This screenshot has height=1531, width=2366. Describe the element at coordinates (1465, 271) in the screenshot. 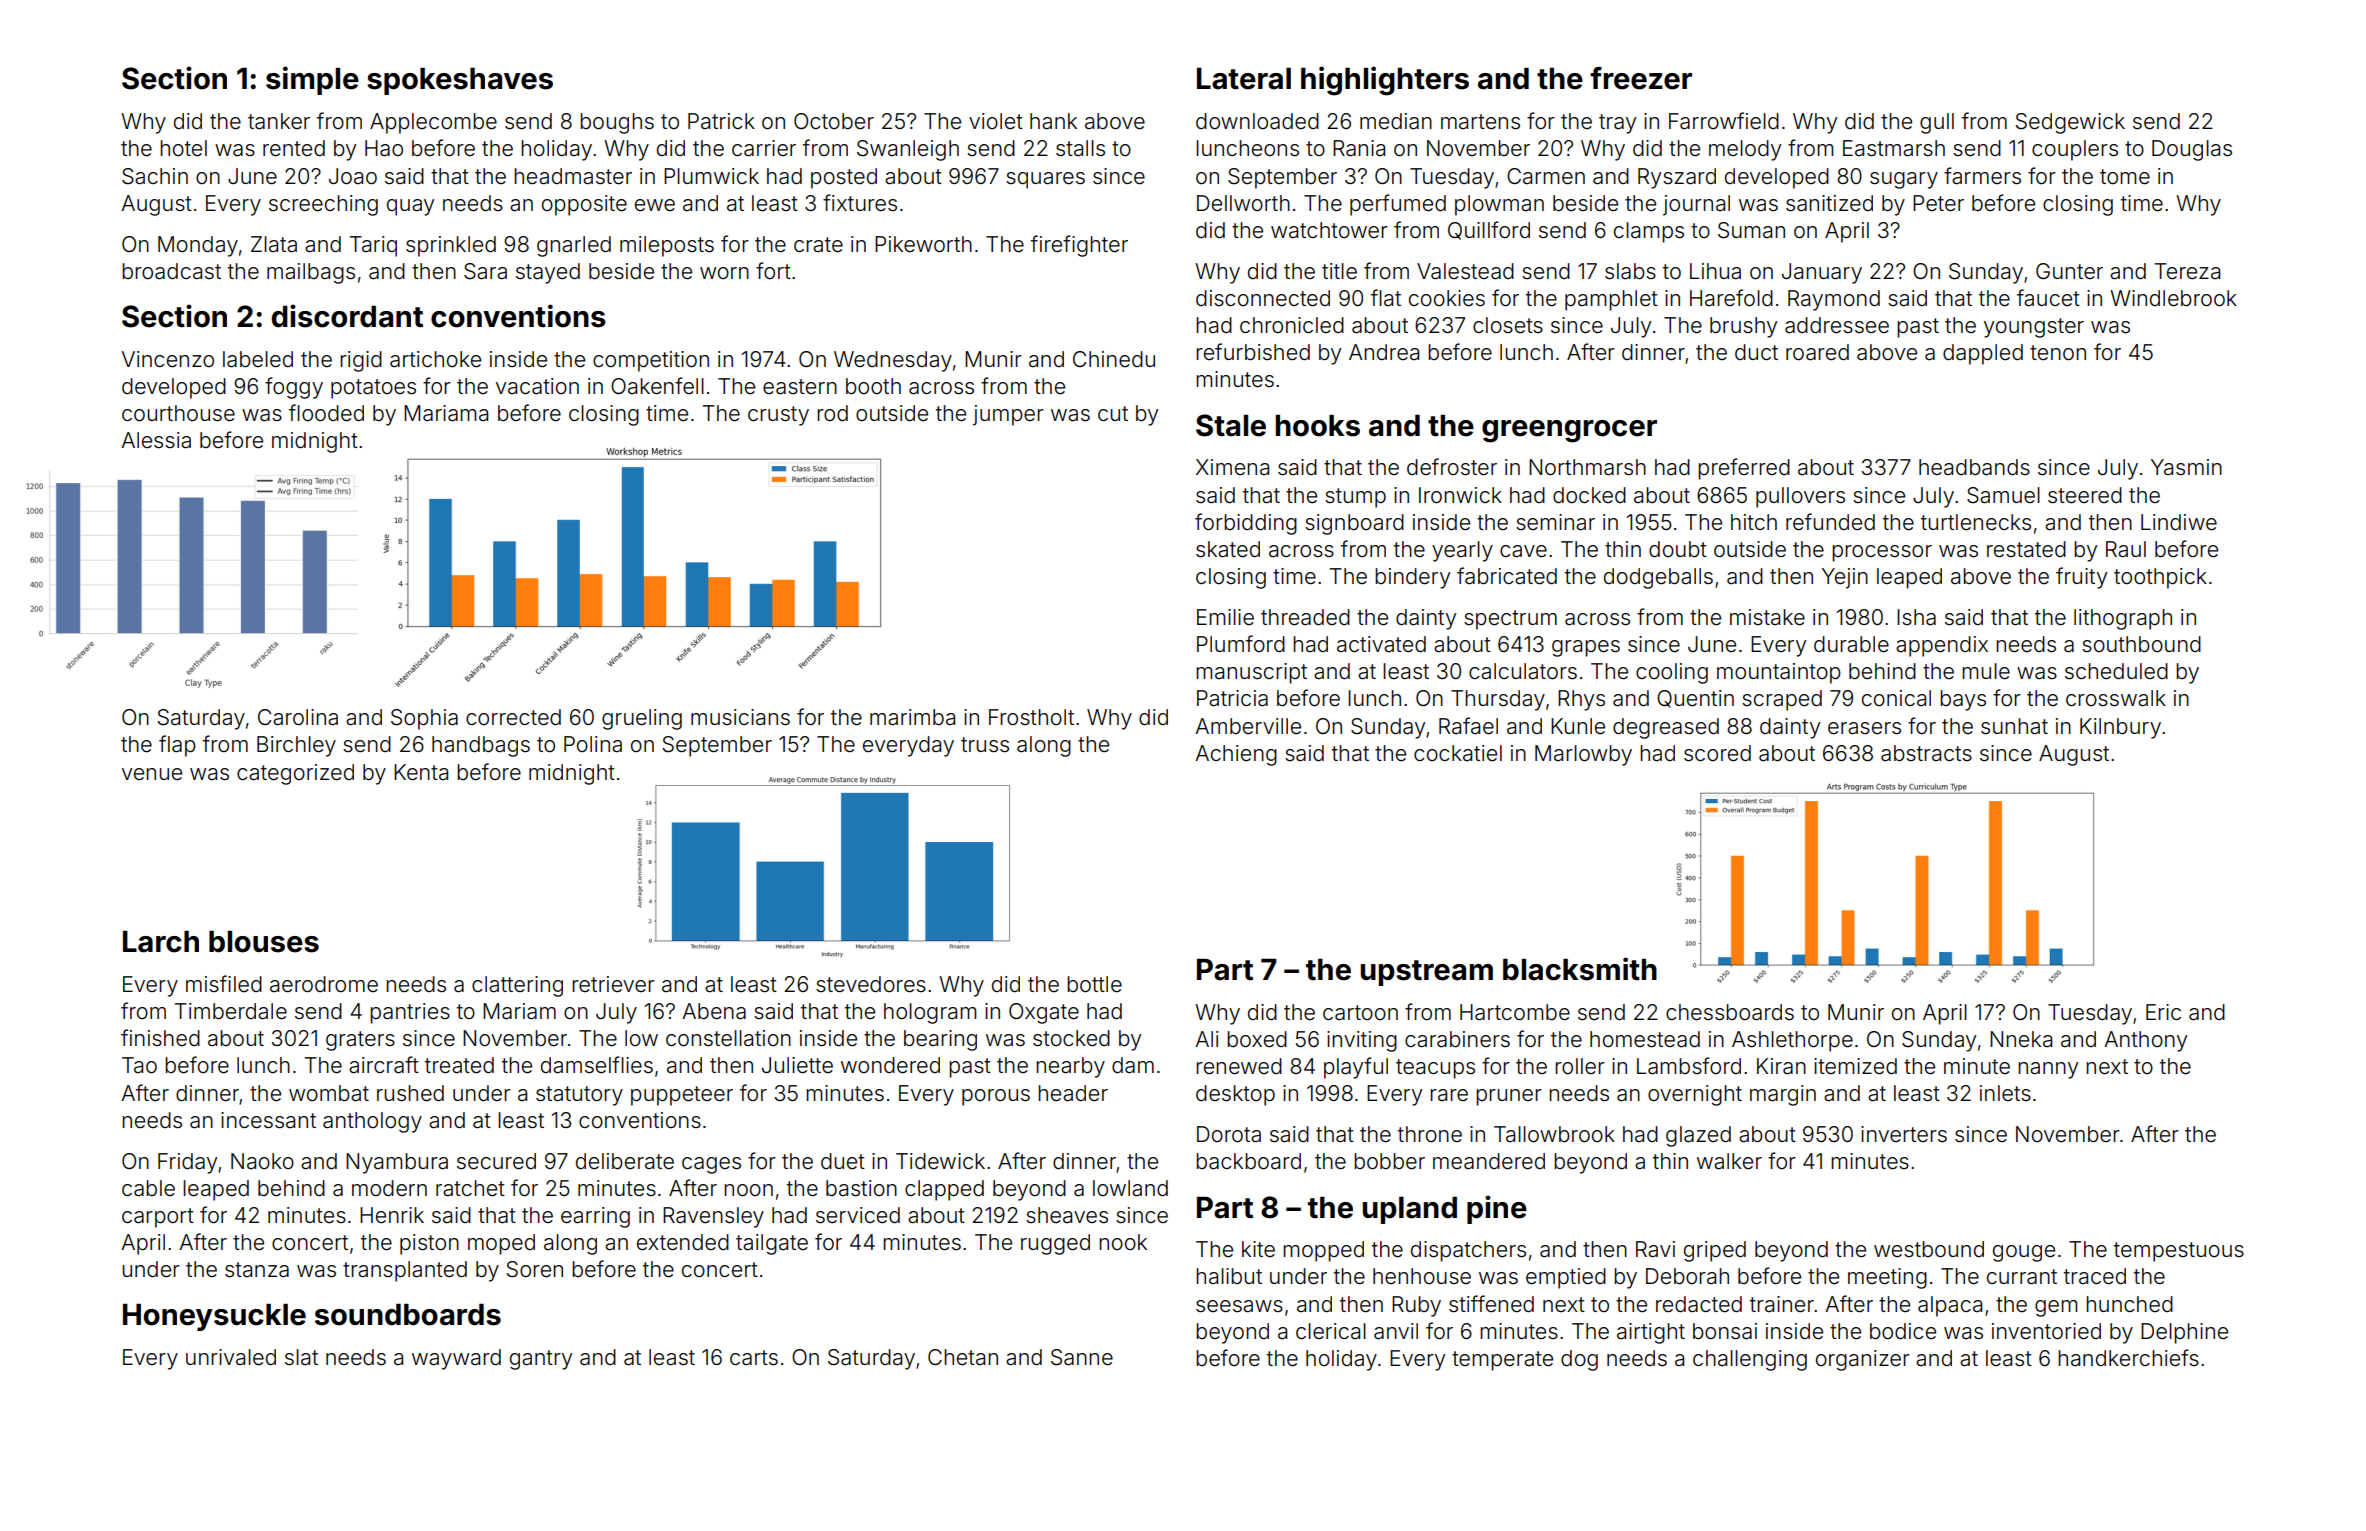

I see `Valestead` at that location.
